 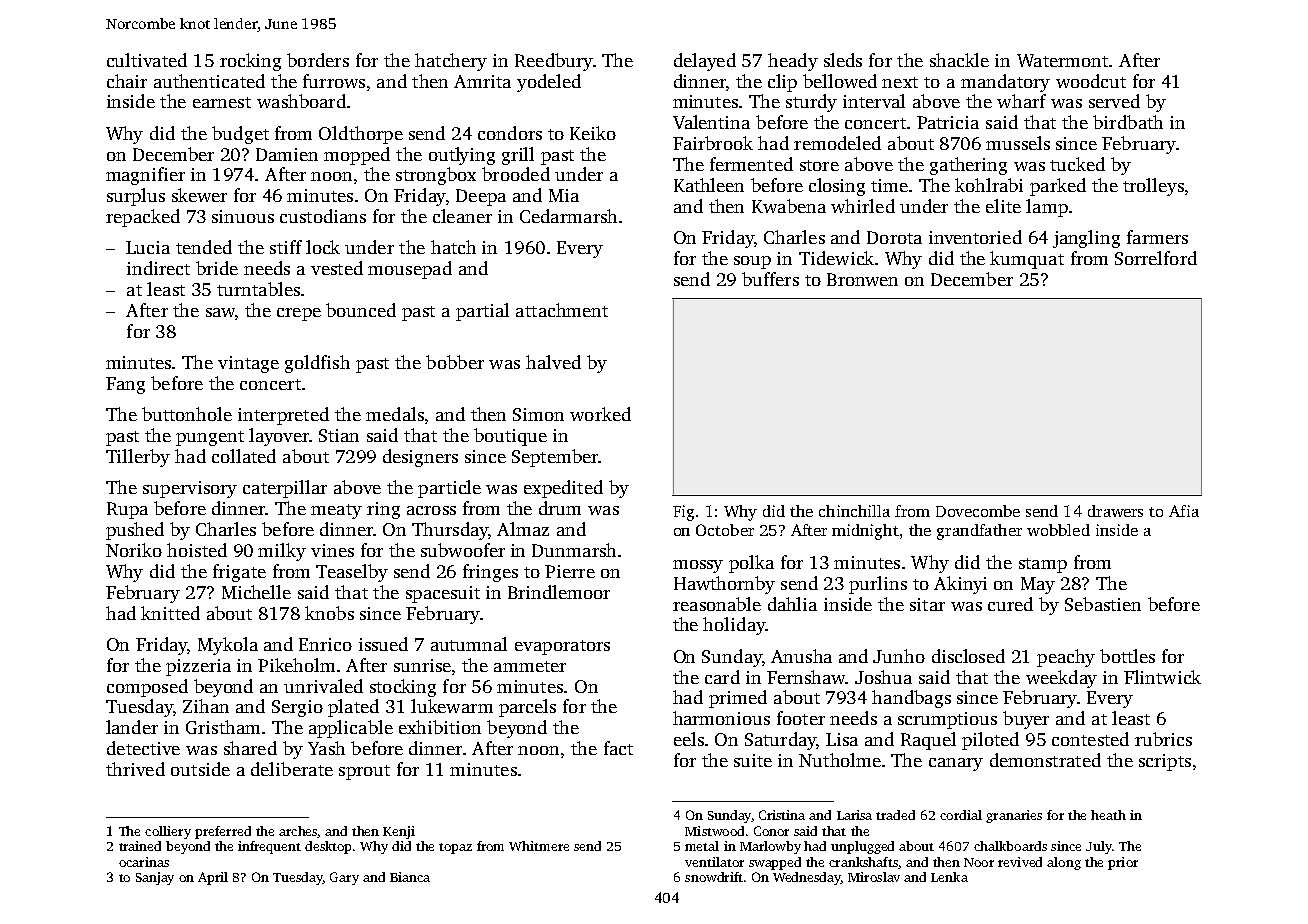 What do you see at coordinates (1156, 258) in the screenshot?
I see `Sorrelford` at bounding box center [1156, 258].
